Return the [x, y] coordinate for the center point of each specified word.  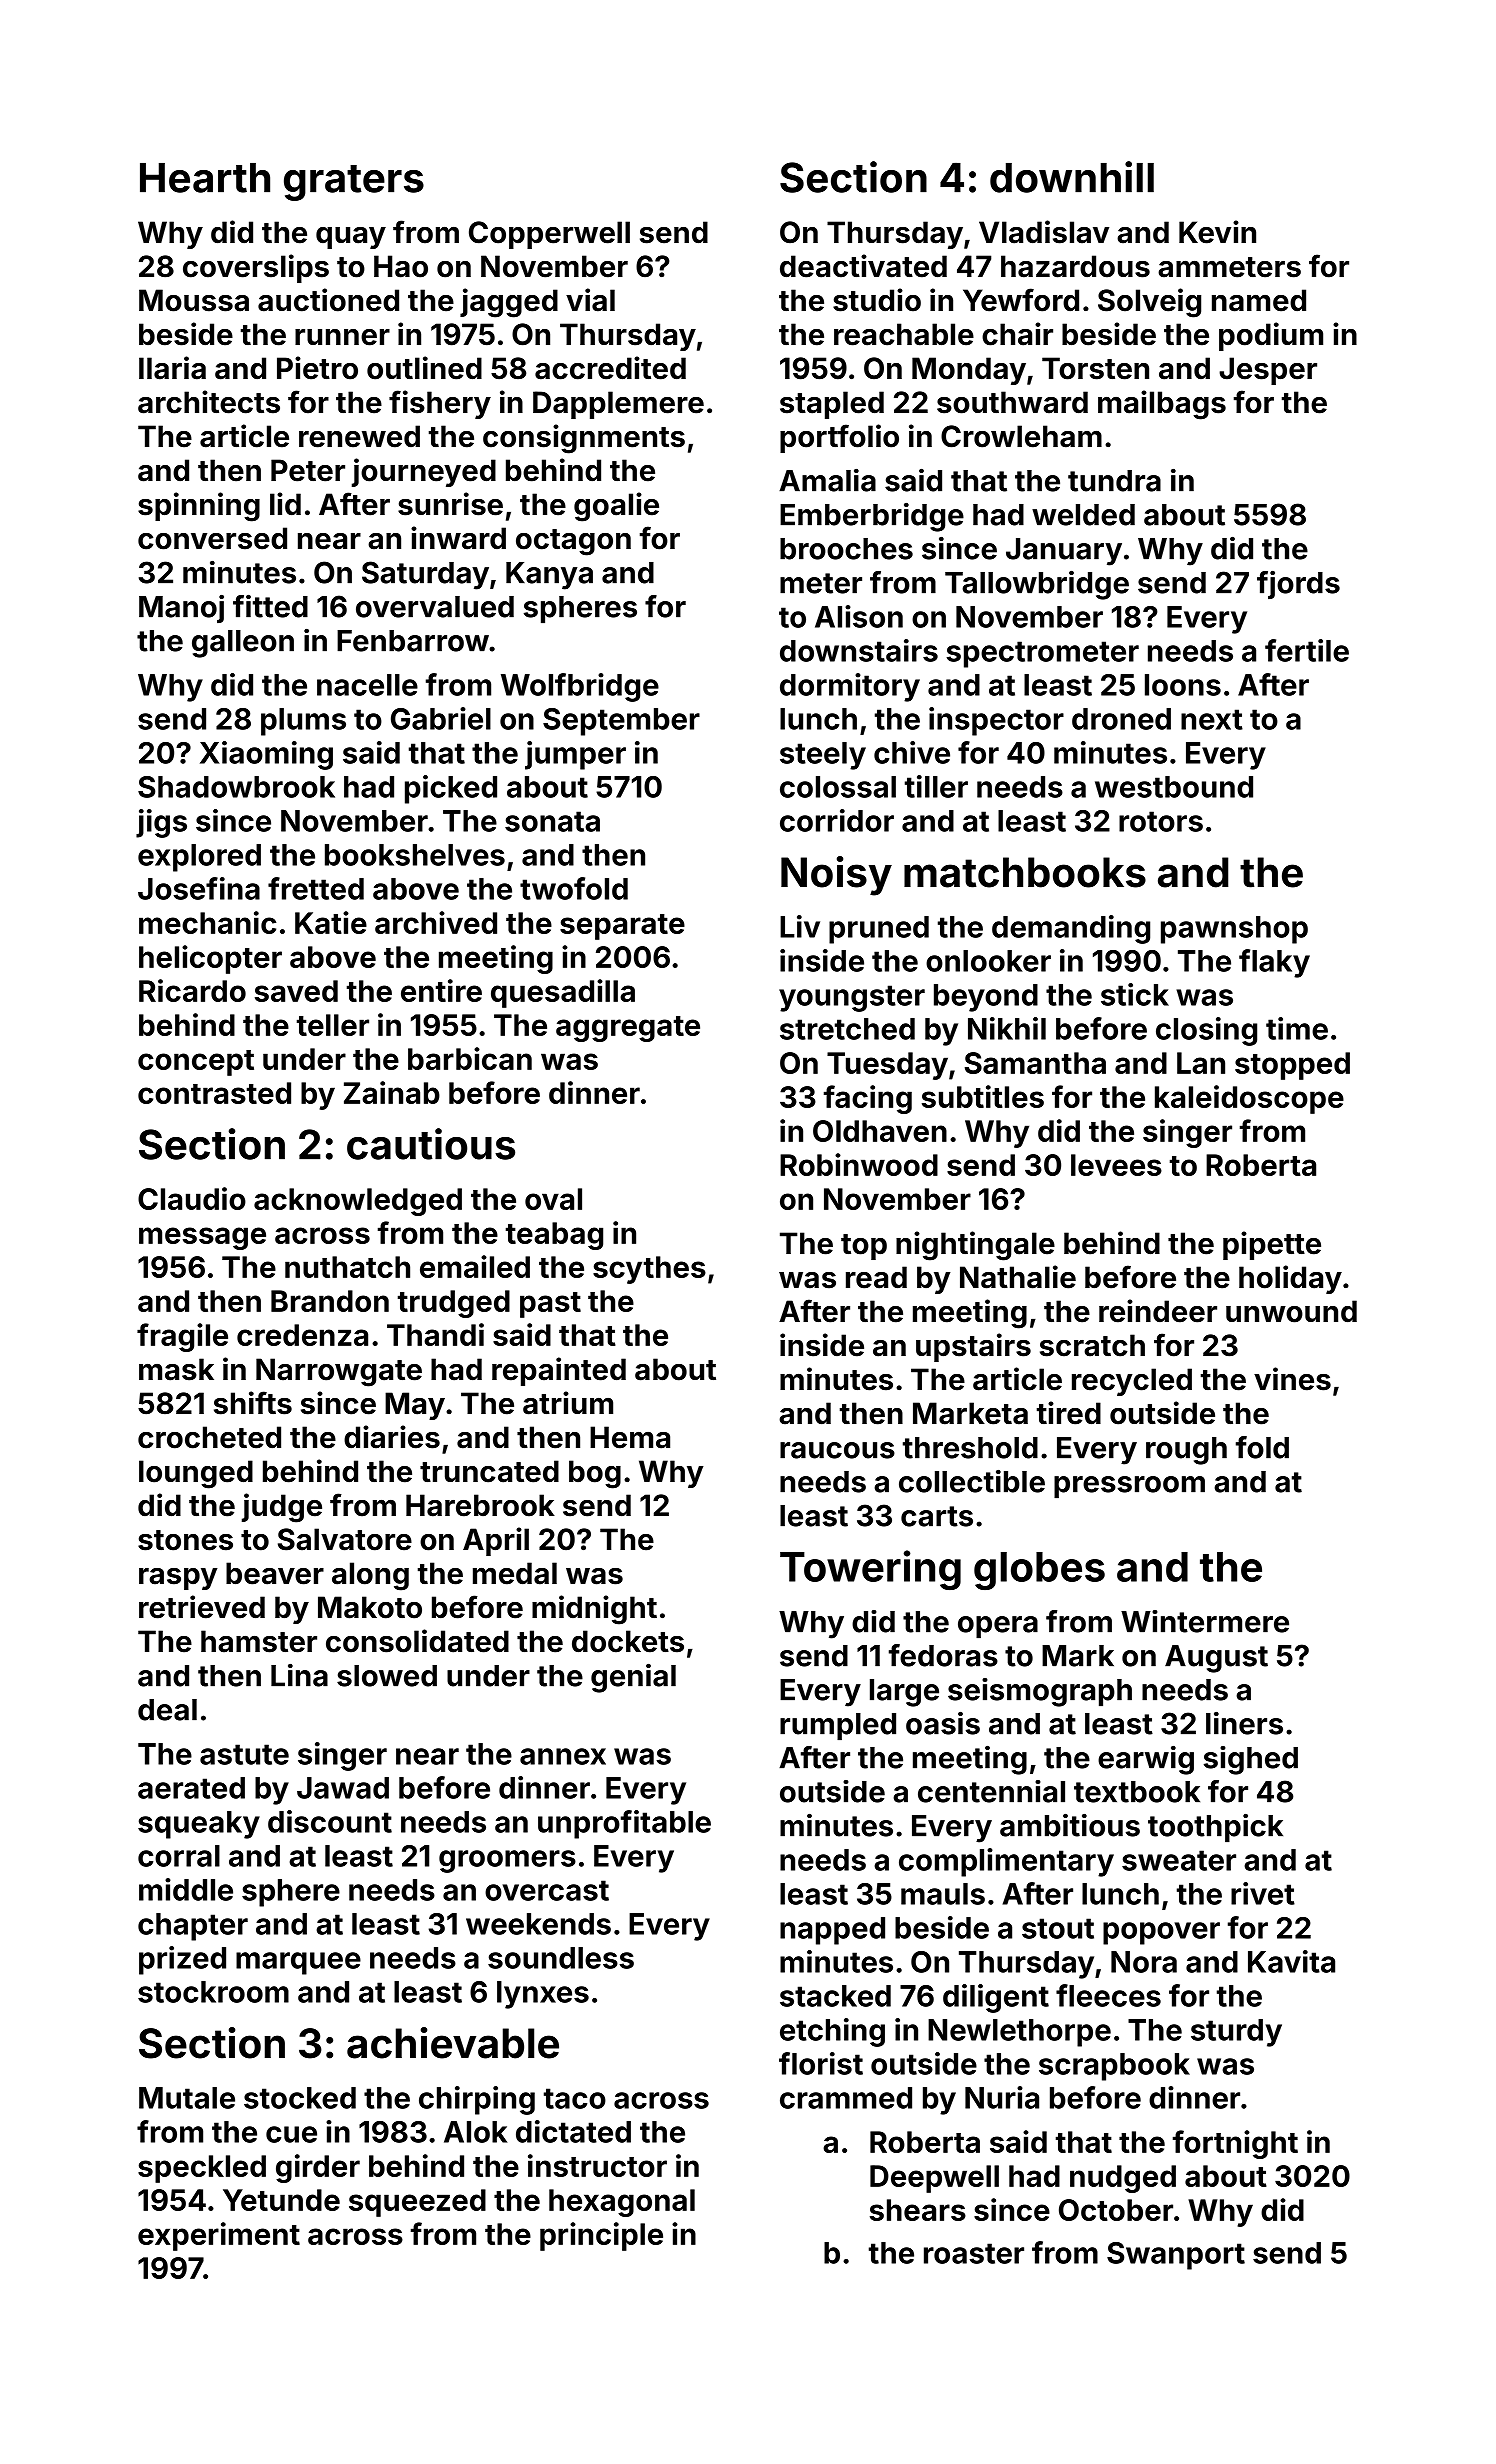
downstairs [859, 650]
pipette [1272, 1245]
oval [553, 1199]
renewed [359, 436]
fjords [1298, 585]
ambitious [1070, 1825]
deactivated [863, 266]
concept [196, 1063]
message [202, 1238]
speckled [202, 2169]
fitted [270, 606]
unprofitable [624, 1824]
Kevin [1217, 232]
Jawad [343, 1788]
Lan [1201, 1063]
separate [622, 927]
